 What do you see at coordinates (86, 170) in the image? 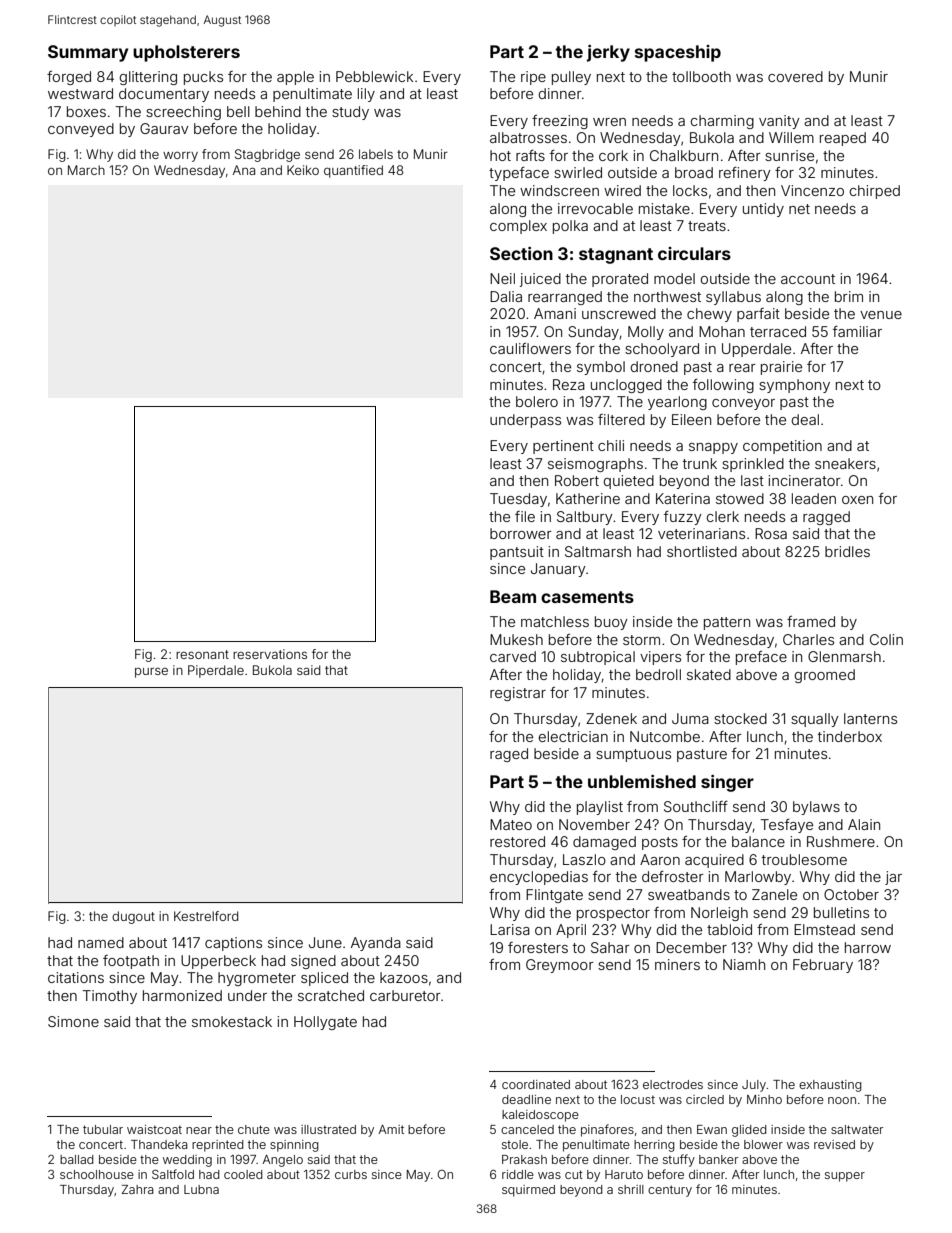
I see `March` at bounding box center [86, 170].
